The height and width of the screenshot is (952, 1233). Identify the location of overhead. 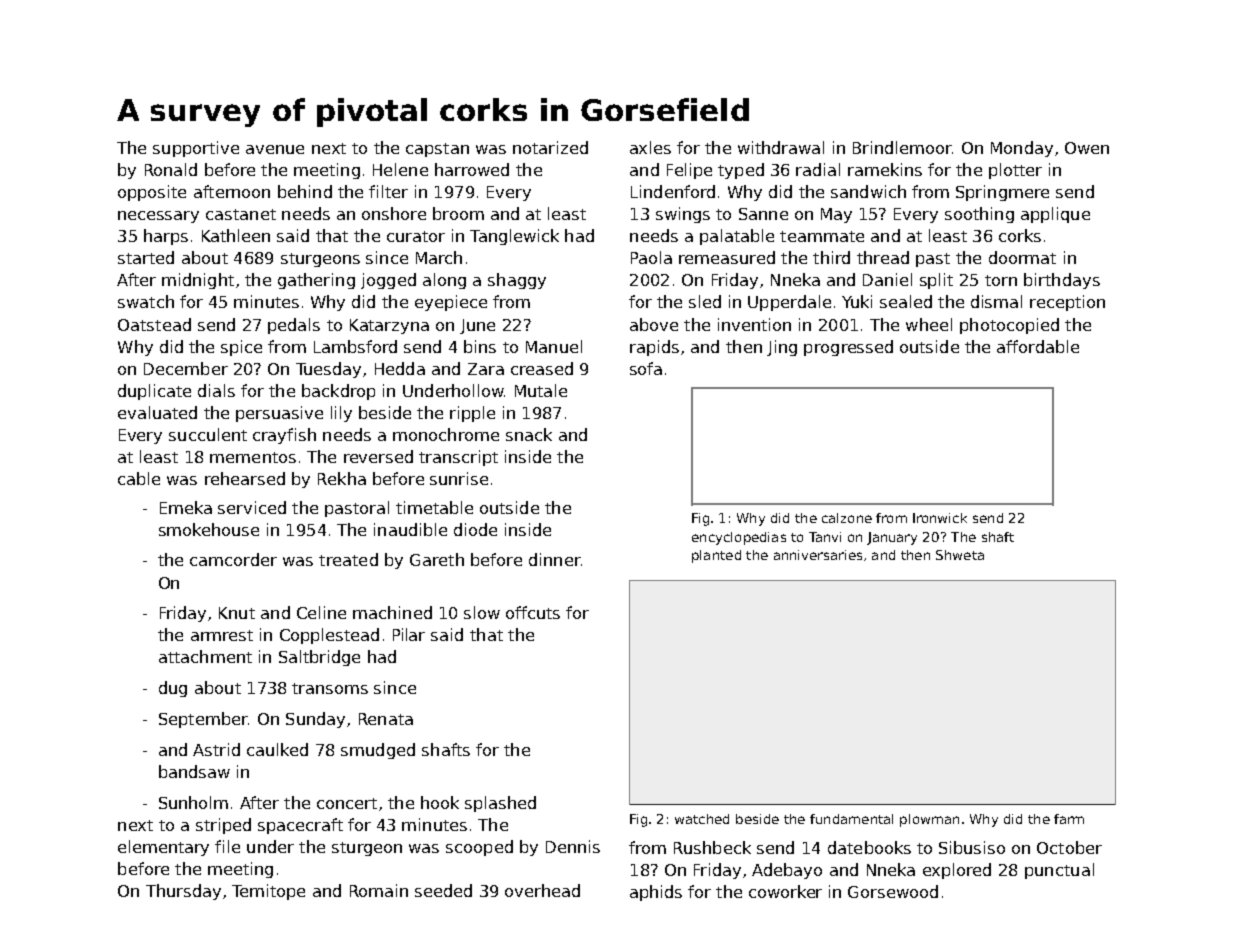
(542, 890).
